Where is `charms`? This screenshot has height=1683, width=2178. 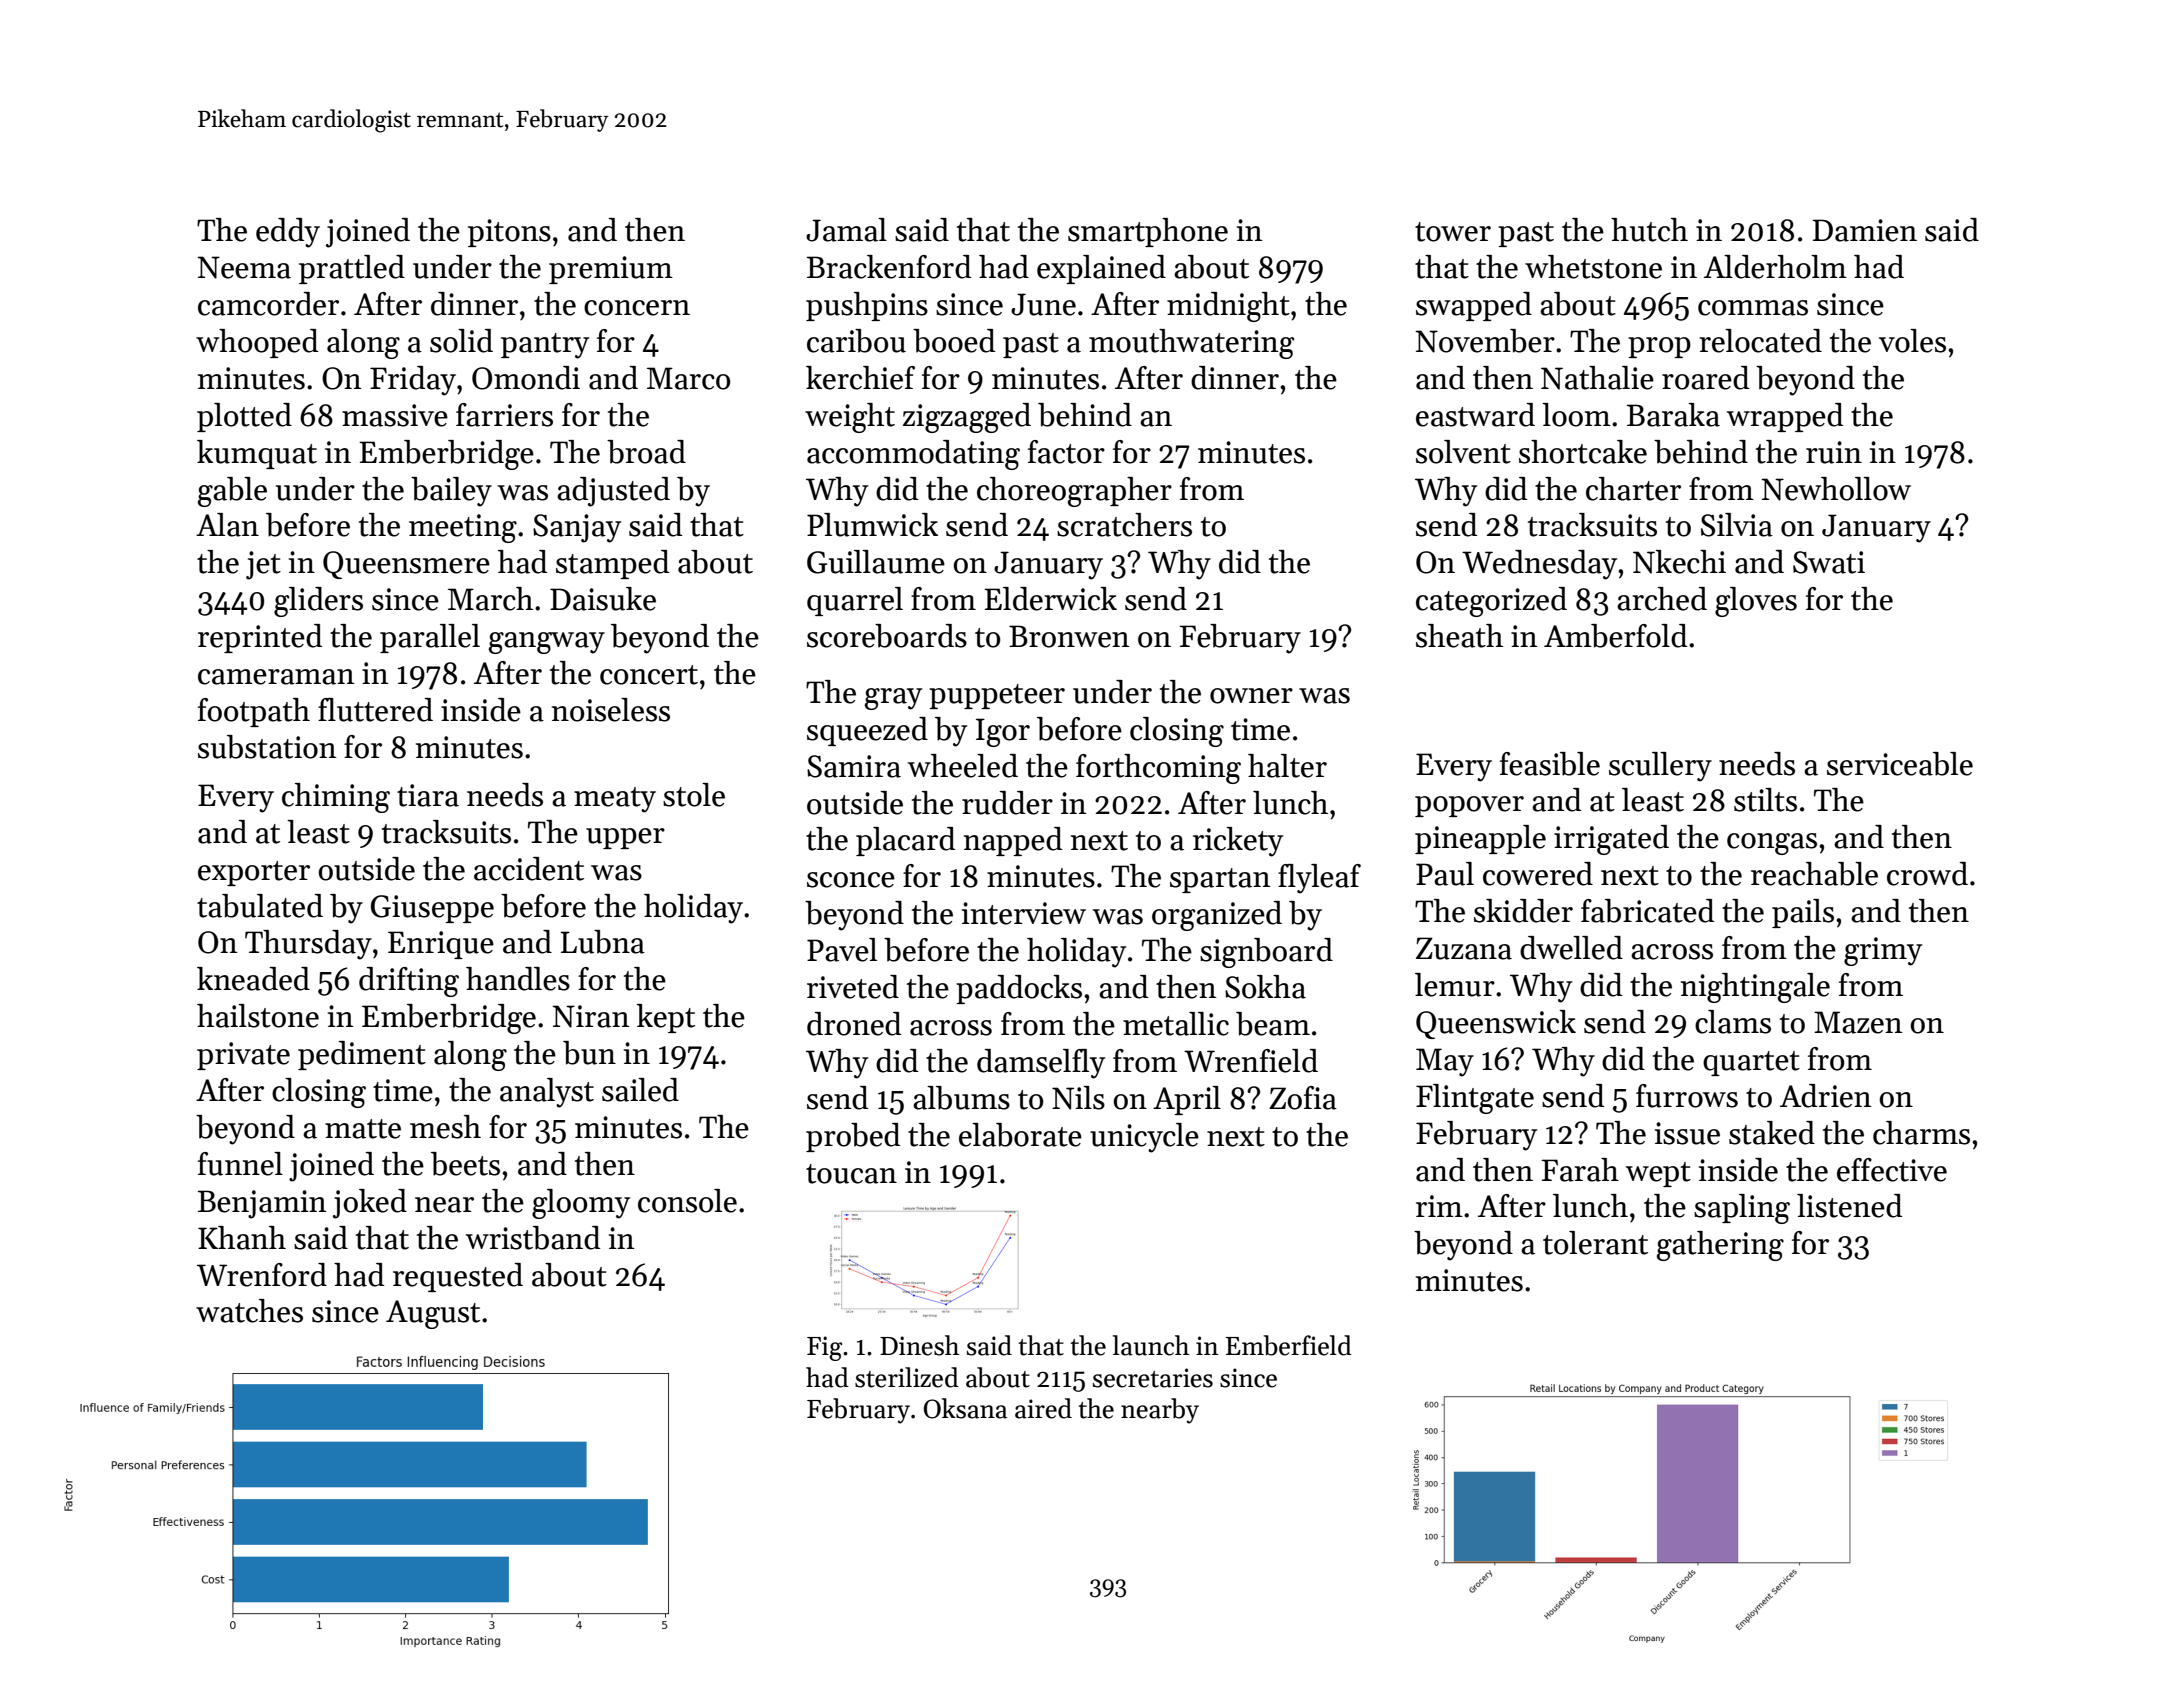
charms is located at coordinates (1921, 1133).
